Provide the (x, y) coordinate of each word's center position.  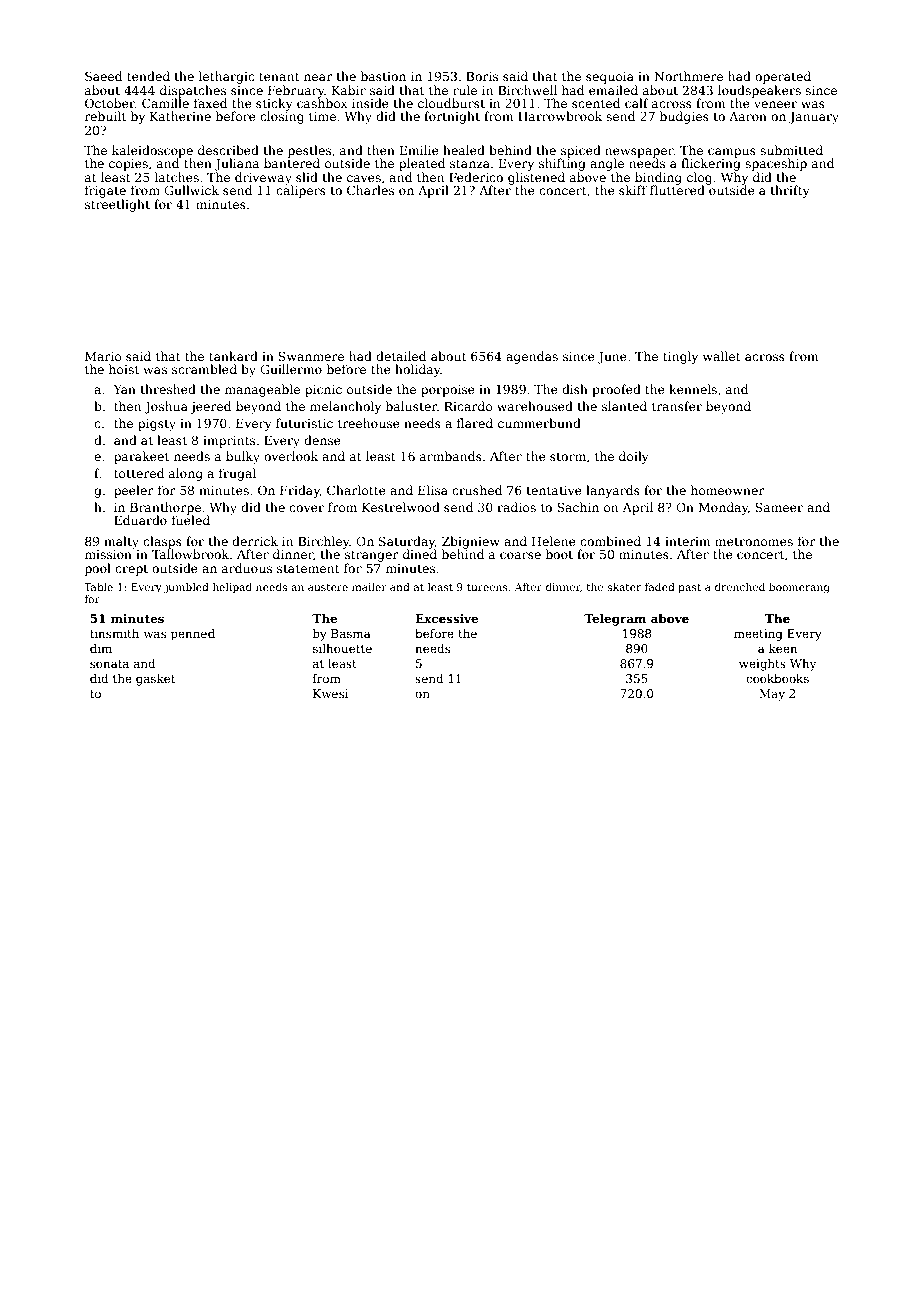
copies (128, 165)
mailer (369, 587)
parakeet (141, 457)
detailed (401, 356)
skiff (633, 190)
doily (634, 457)
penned (193, 635)
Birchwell (527, 90)
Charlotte (356, 490)
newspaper (639, 153)
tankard (233, 356)
